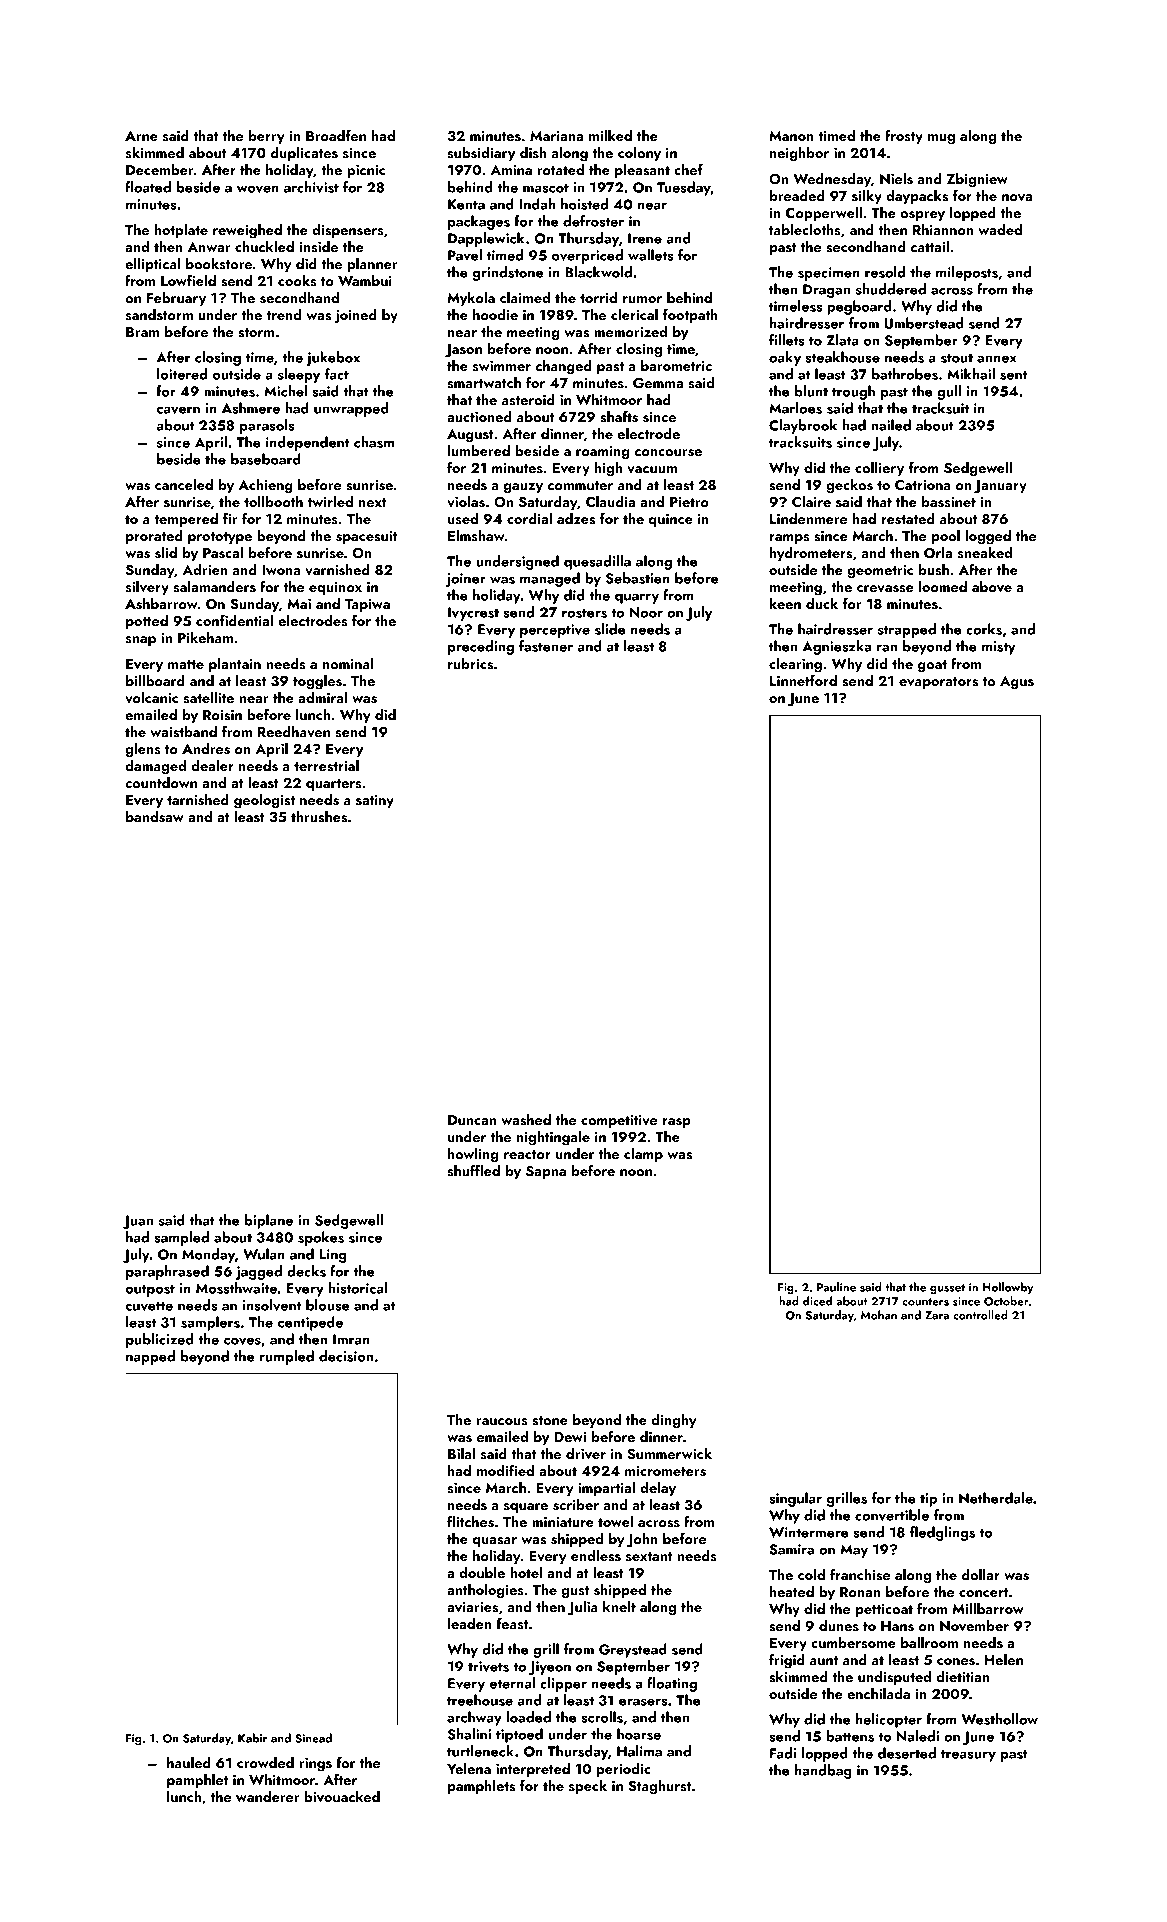 The width and height of the screenshot is (1167, 1922). Describe the element at coordinates (826, 291) in the screenshot. I see `Dragan` at that location.
